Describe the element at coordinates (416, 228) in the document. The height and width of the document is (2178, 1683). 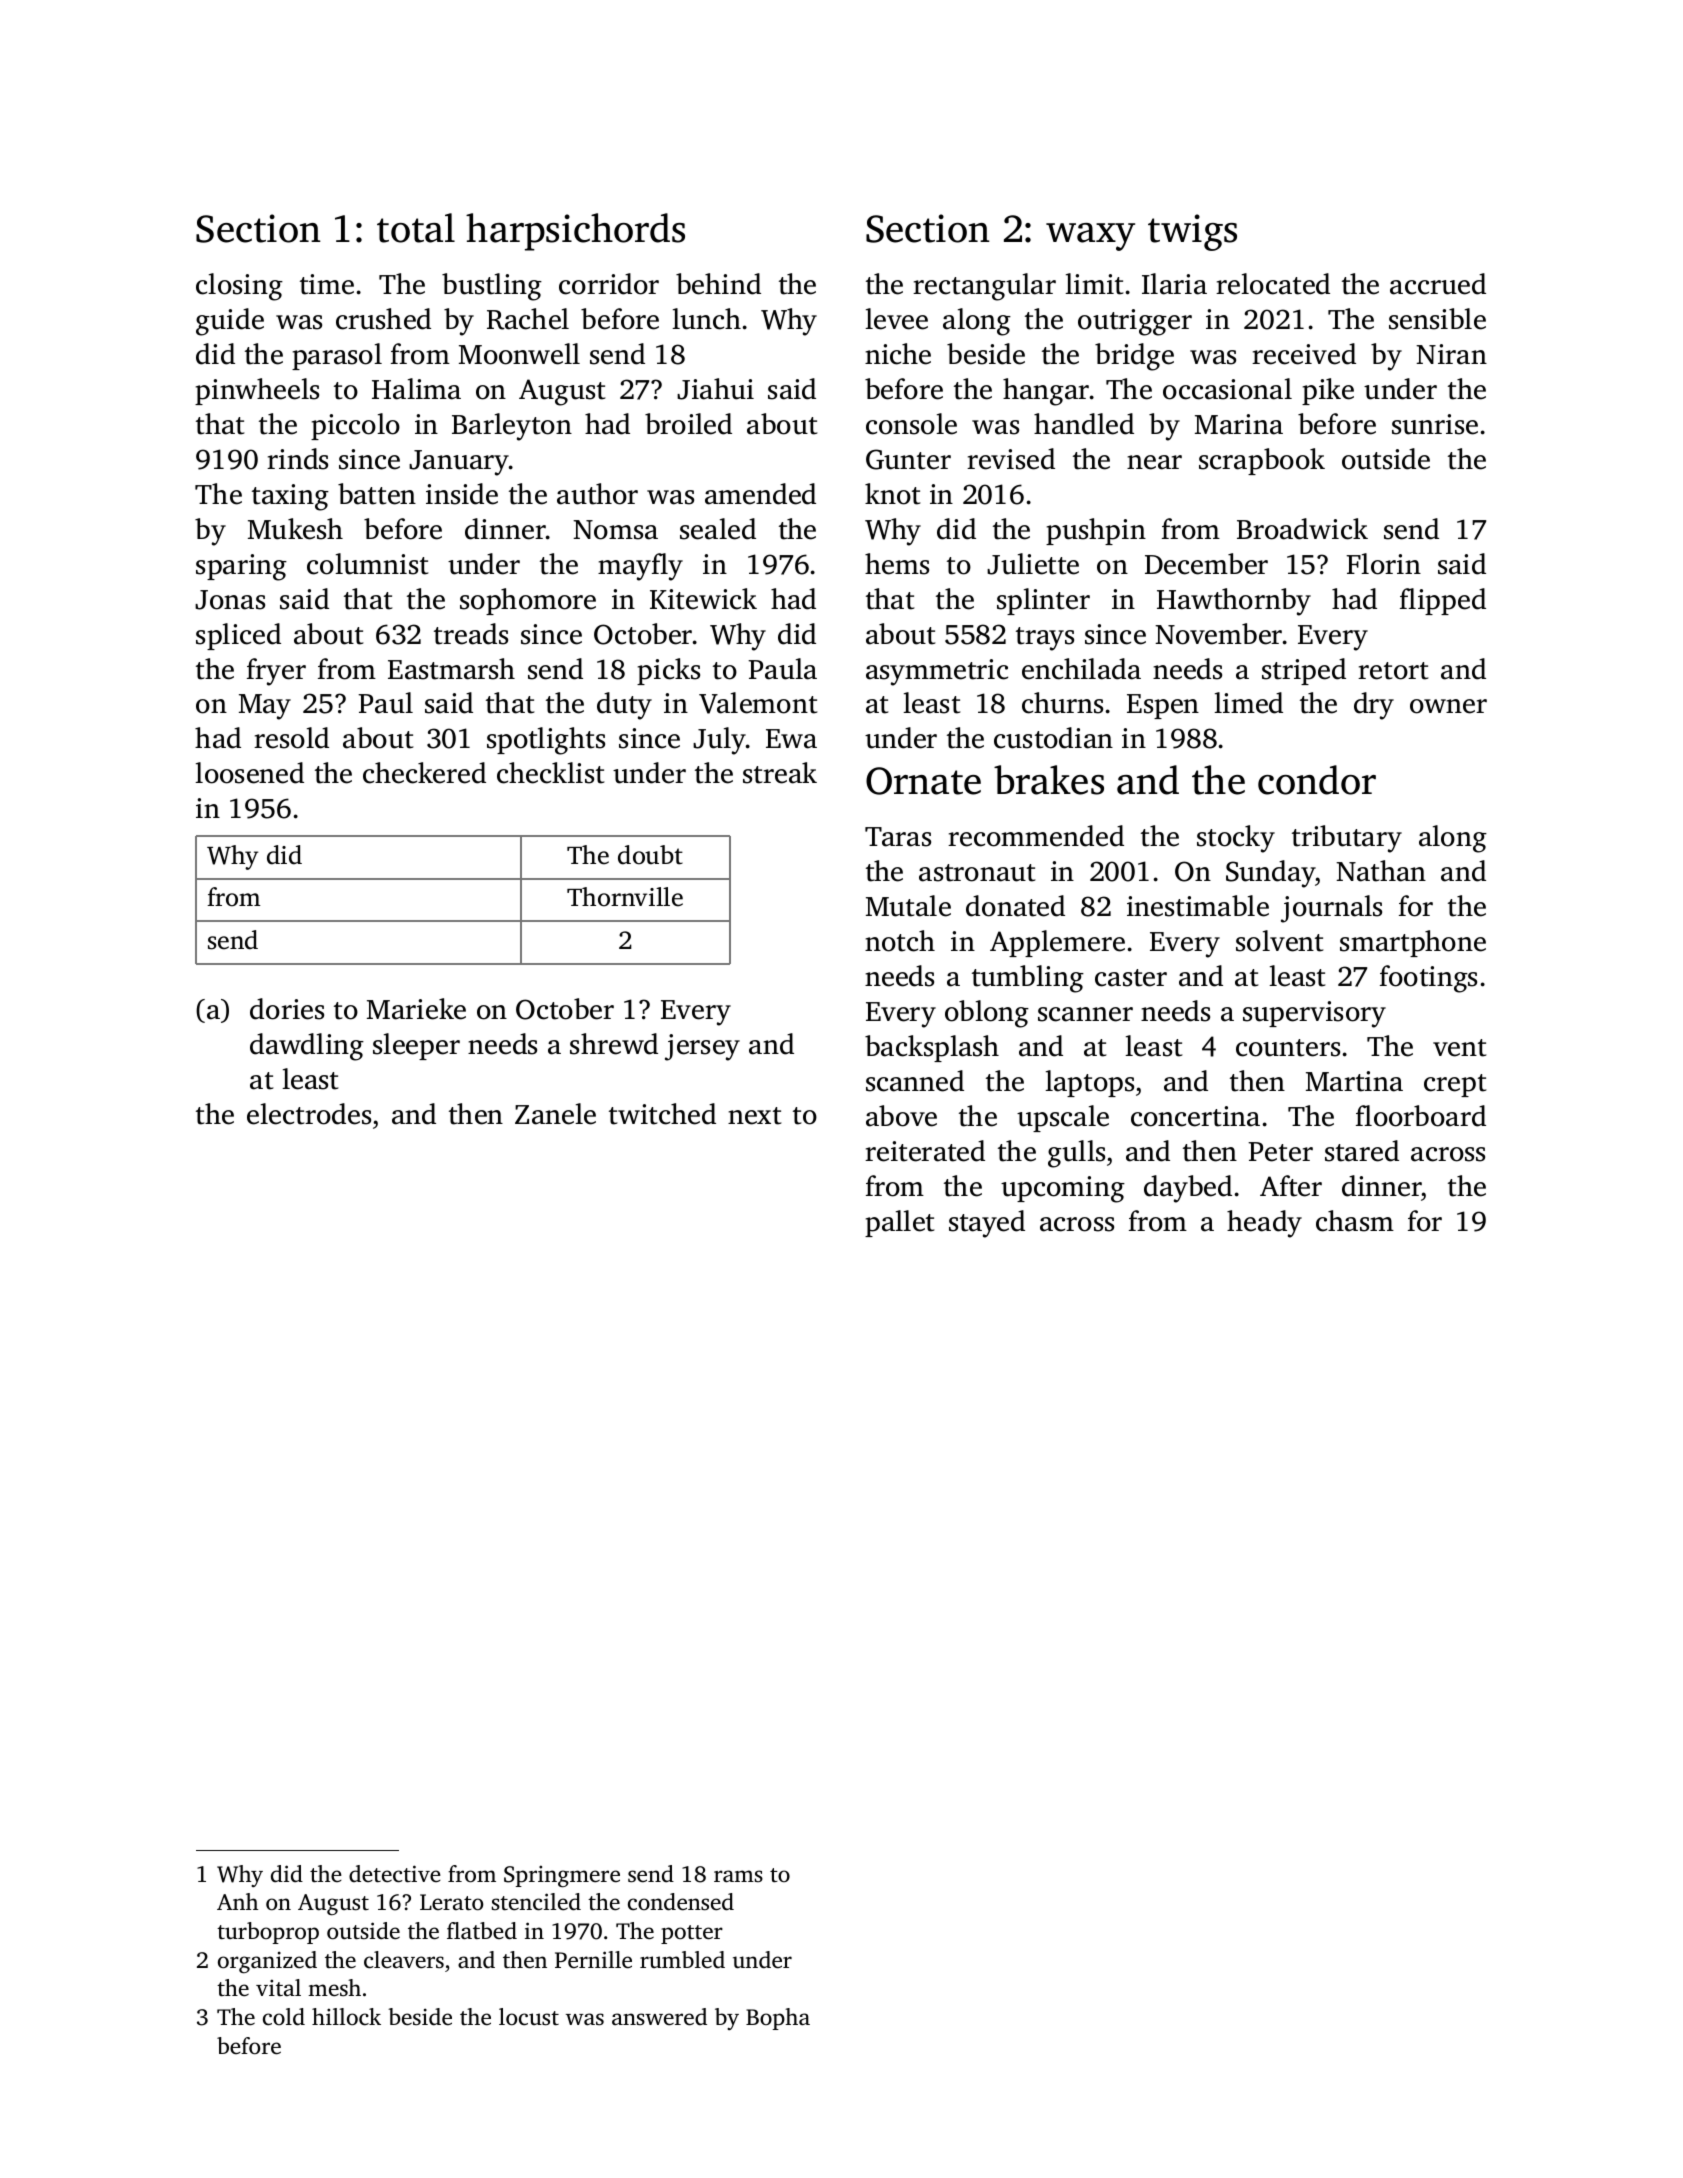
I see `total` at that location.
